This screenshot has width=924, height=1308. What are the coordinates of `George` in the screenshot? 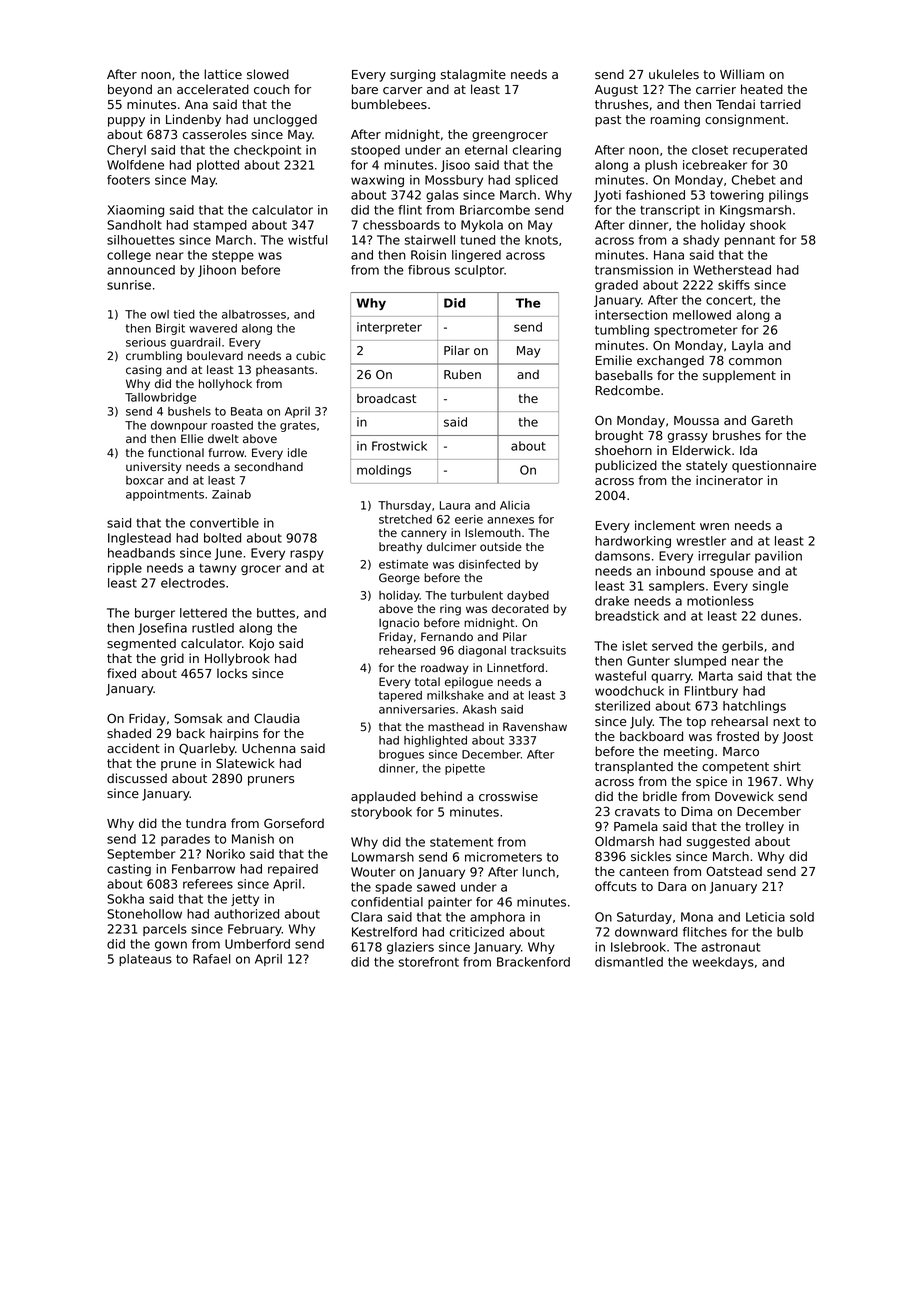 It's located at (399, 579).
